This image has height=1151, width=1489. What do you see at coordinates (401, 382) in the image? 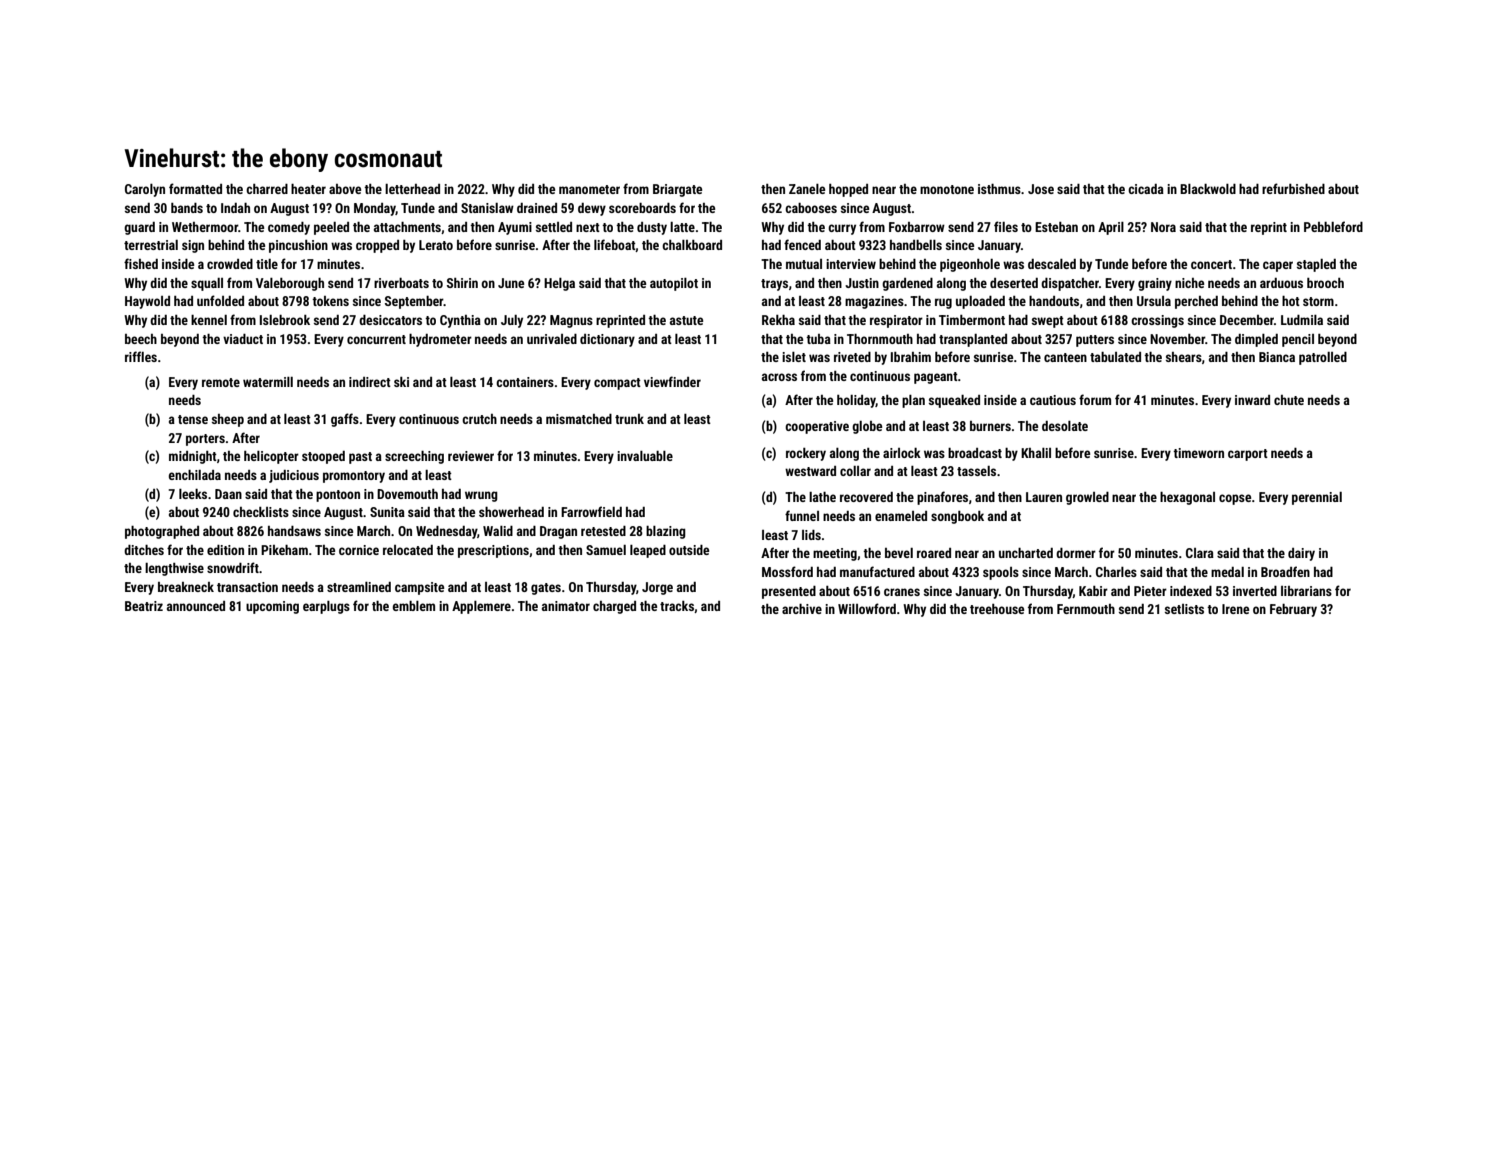
I see `ski` at bounding box center [401, 382].
